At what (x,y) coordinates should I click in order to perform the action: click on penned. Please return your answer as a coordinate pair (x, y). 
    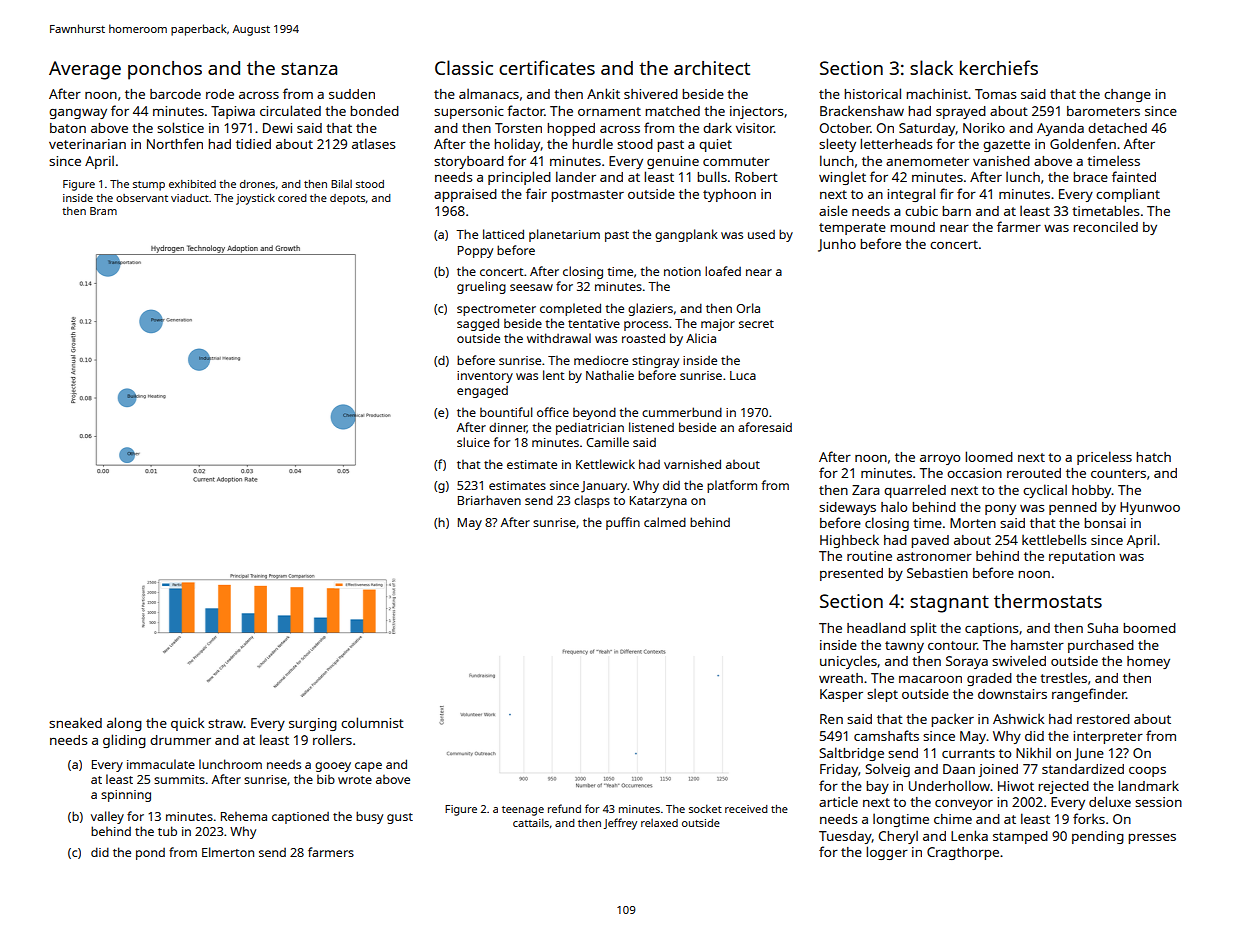
    Looking at the image, I should click on (1073, 508).
